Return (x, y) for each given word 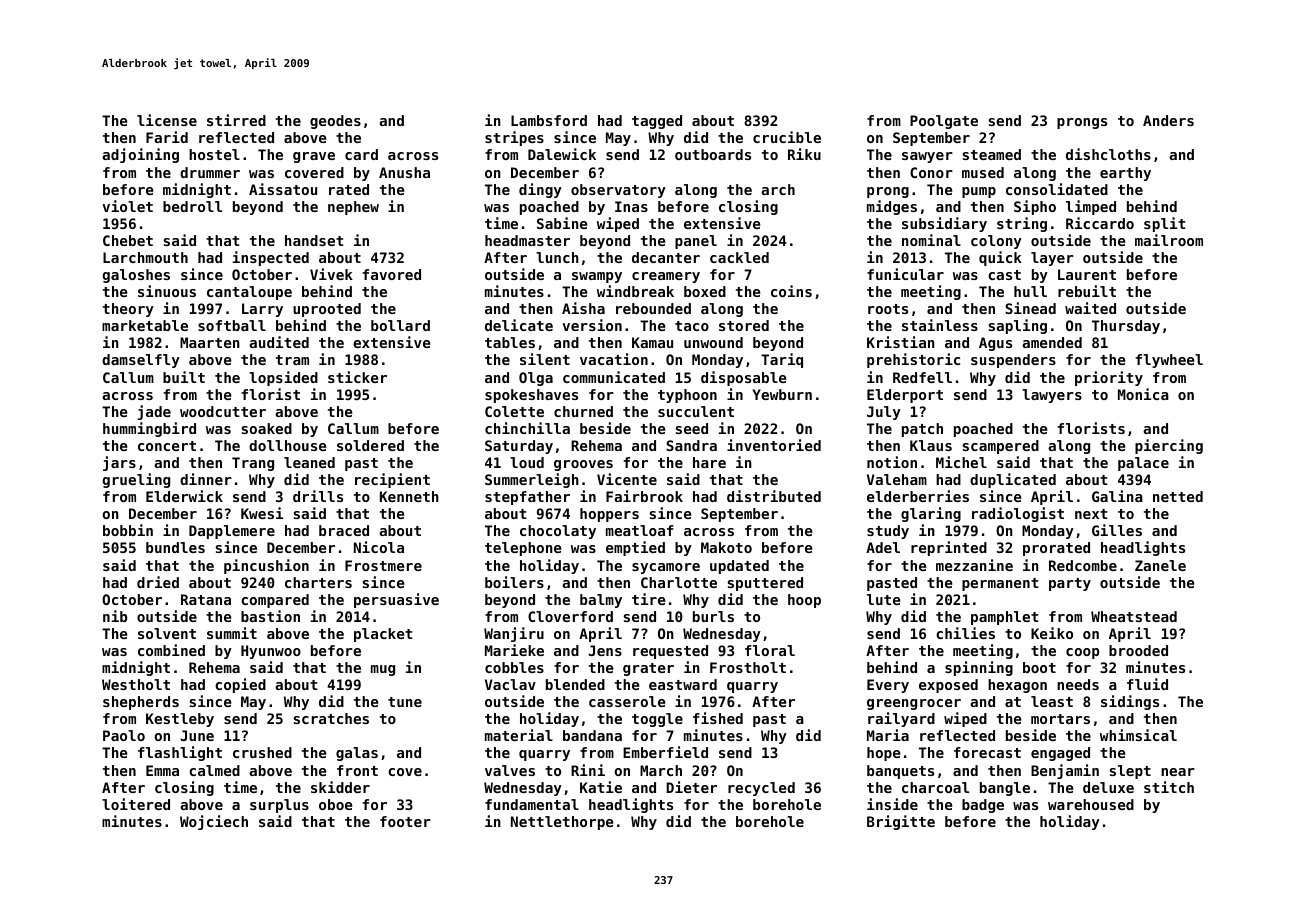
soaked (266, 428)
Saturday (519, 447)
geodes (335, 122)
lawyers (1052, 396)
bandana (592, 735)
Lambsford (549, 120)
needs (1078, 684)
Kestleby (180, 720)
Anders (1168, 120)
